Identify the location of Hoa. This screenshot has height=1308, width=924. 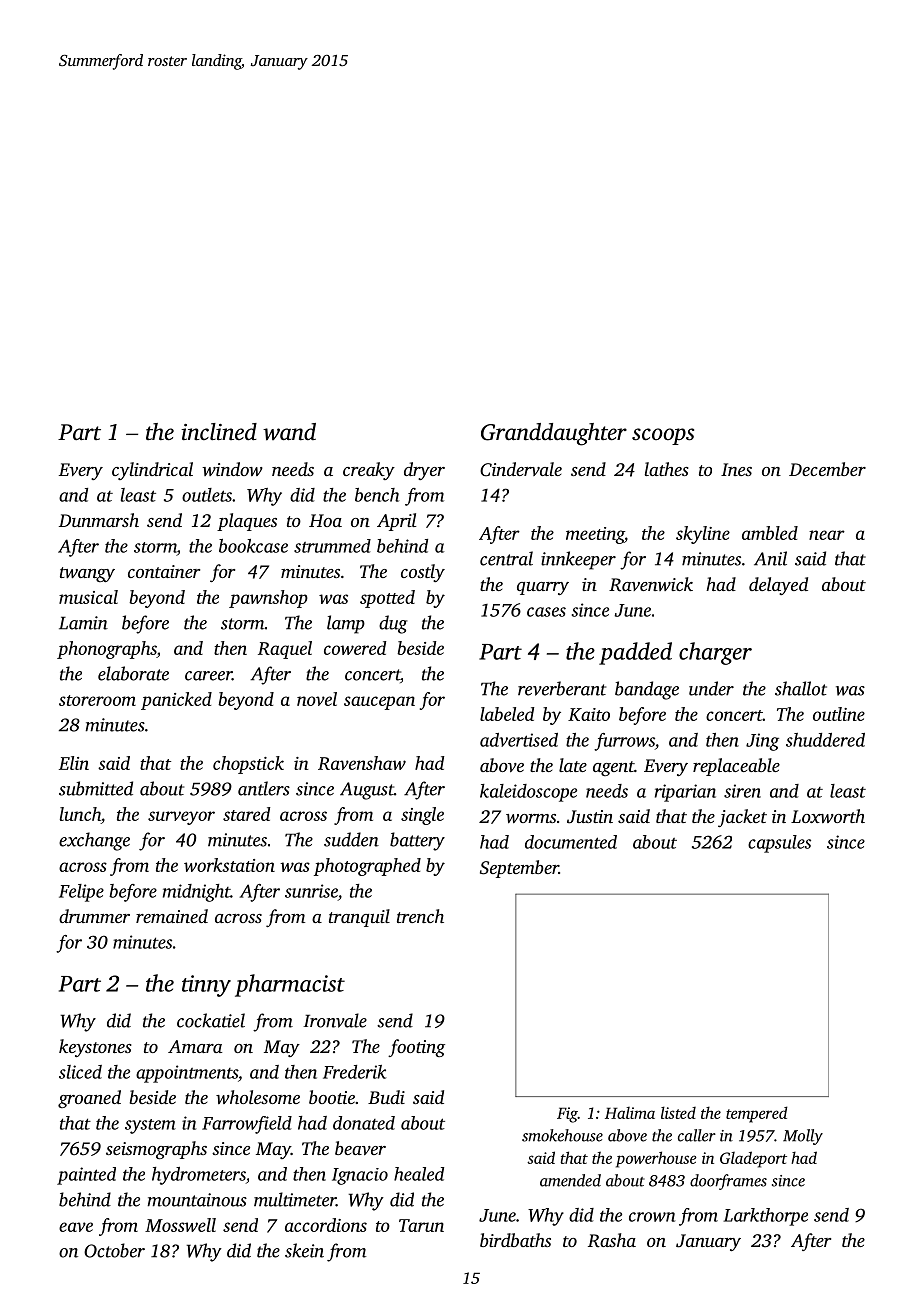
(325, 520).
